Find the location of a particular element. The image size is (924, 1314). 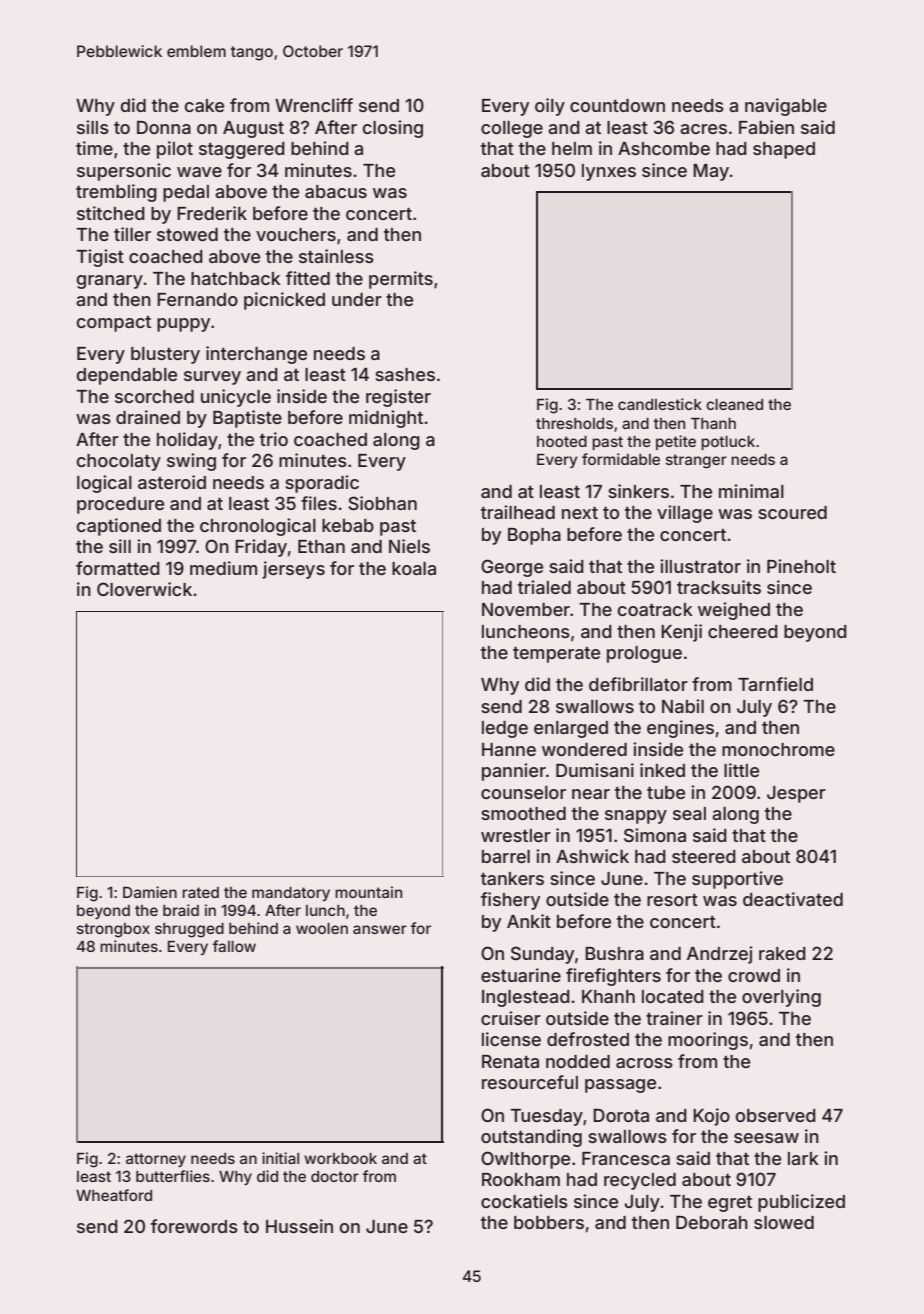

jerseys is located at coordinates (293, 570).
